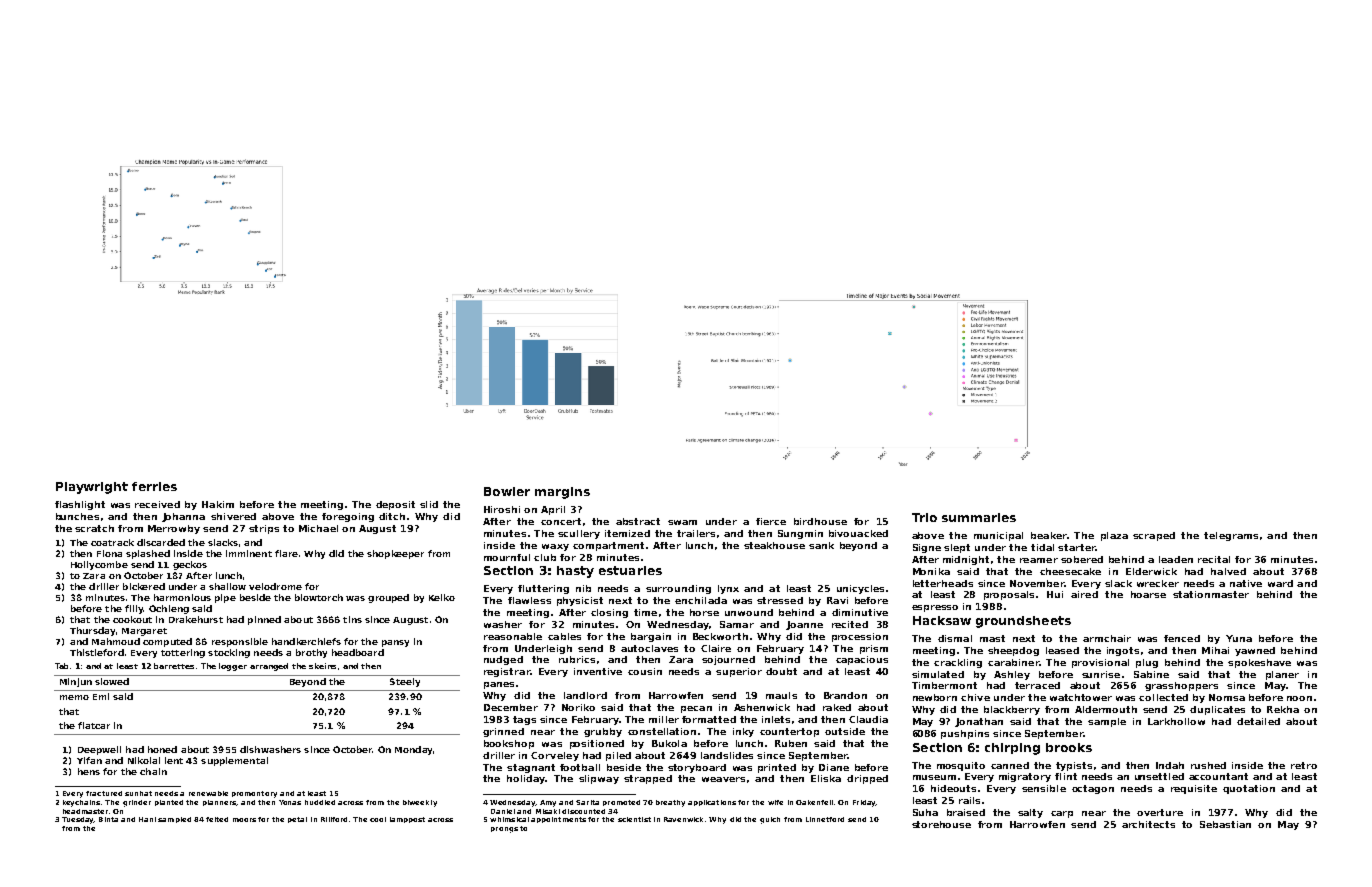  I want to click on duplicates, so click(1217, 710).
